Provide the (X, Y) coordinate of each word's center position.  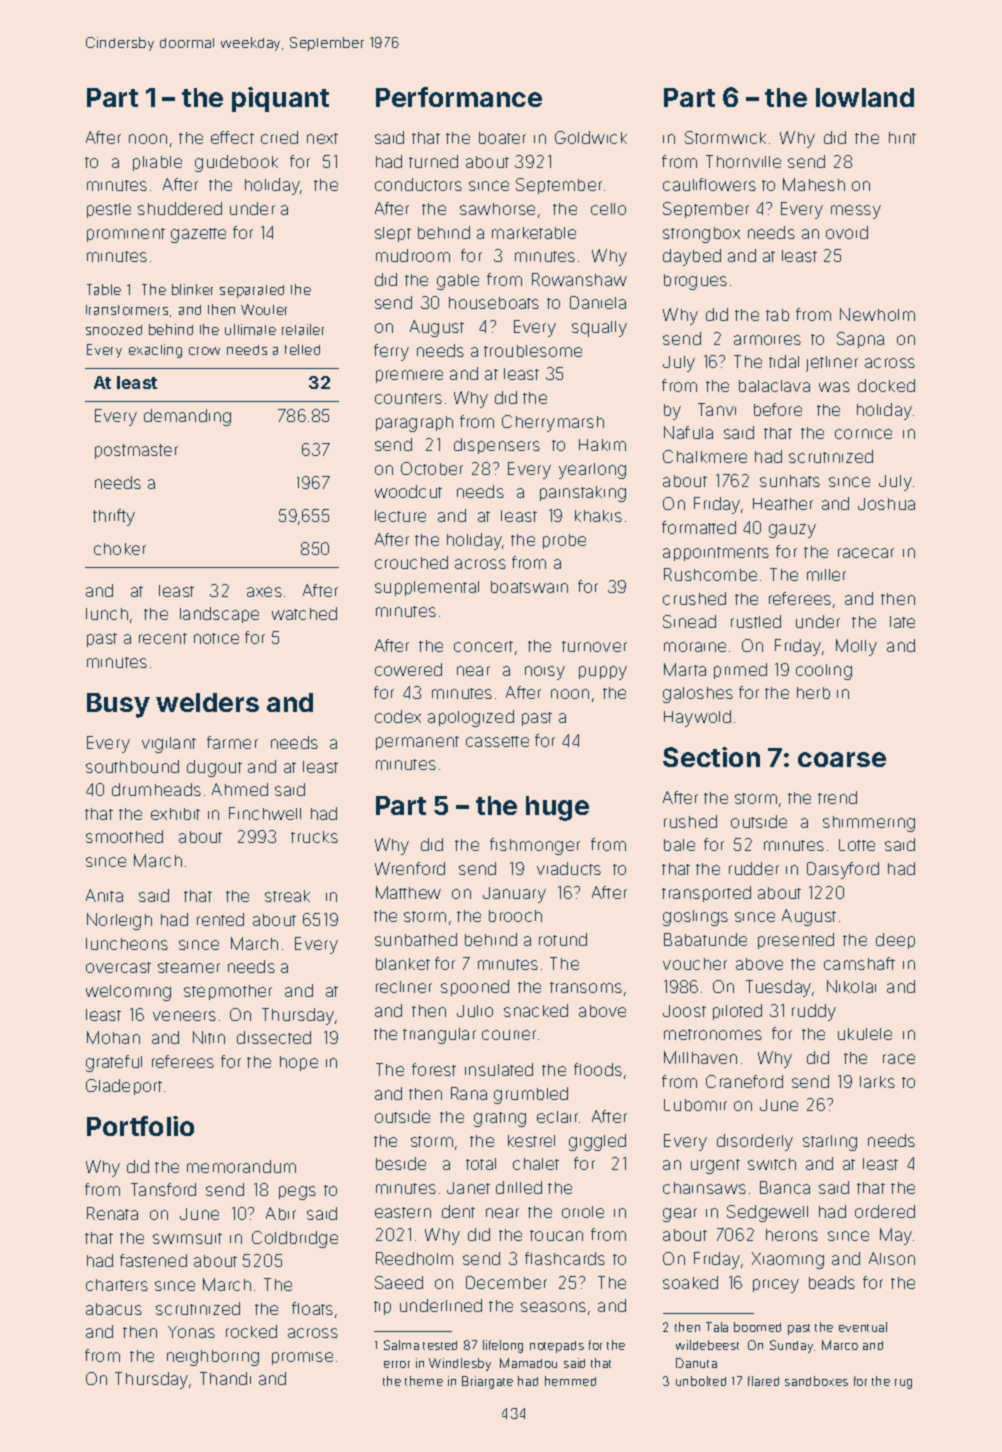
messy (856, 212)
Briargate (487, 1382)
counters (408, 398)
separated (252, 291)
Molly (856, 647)
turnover (594, 646)
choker (120, 549)
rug (903, 1384)
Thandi (225, 1378)
